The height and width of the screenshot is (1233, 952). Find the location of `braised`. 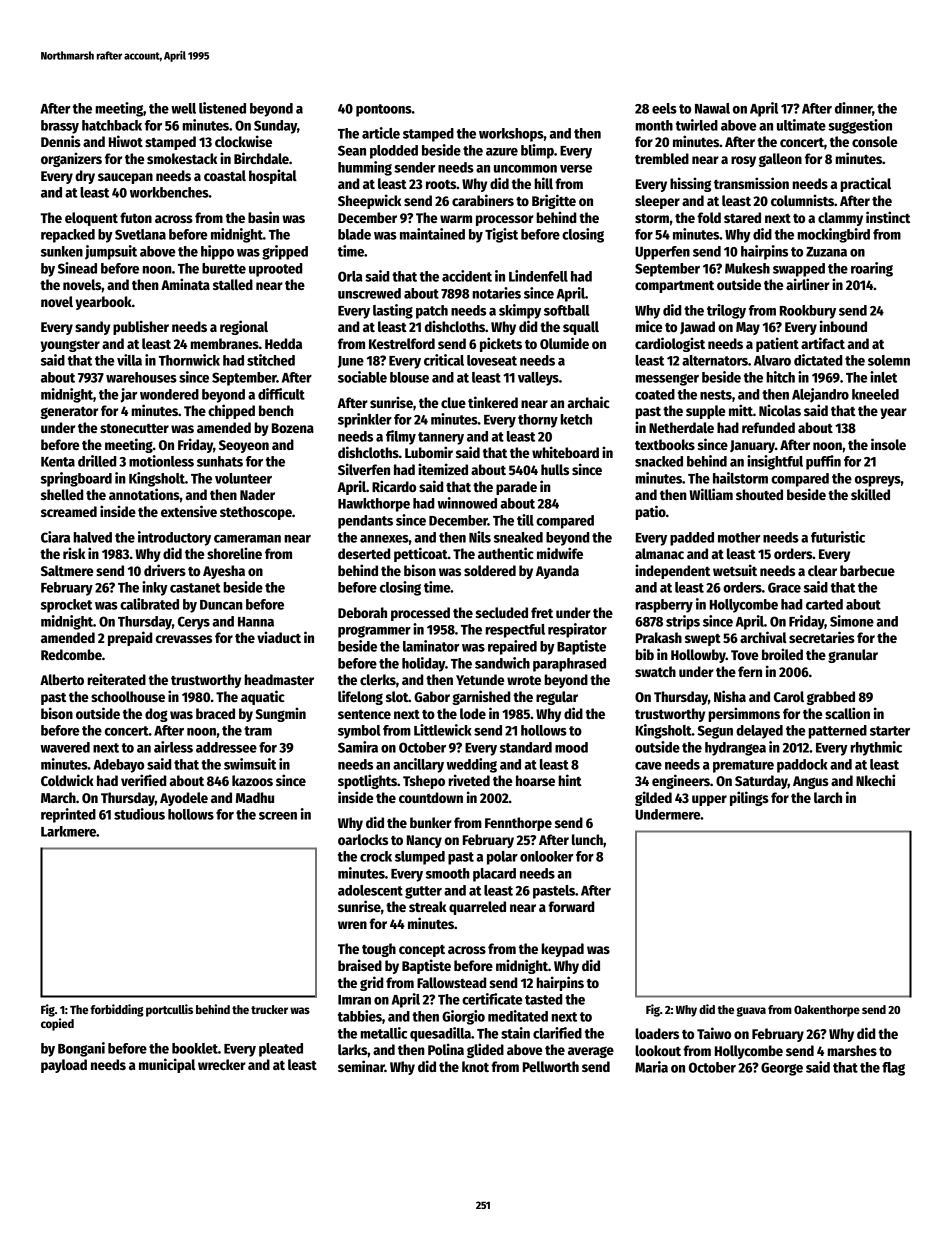

braised is located at coordinates (360, 965).
